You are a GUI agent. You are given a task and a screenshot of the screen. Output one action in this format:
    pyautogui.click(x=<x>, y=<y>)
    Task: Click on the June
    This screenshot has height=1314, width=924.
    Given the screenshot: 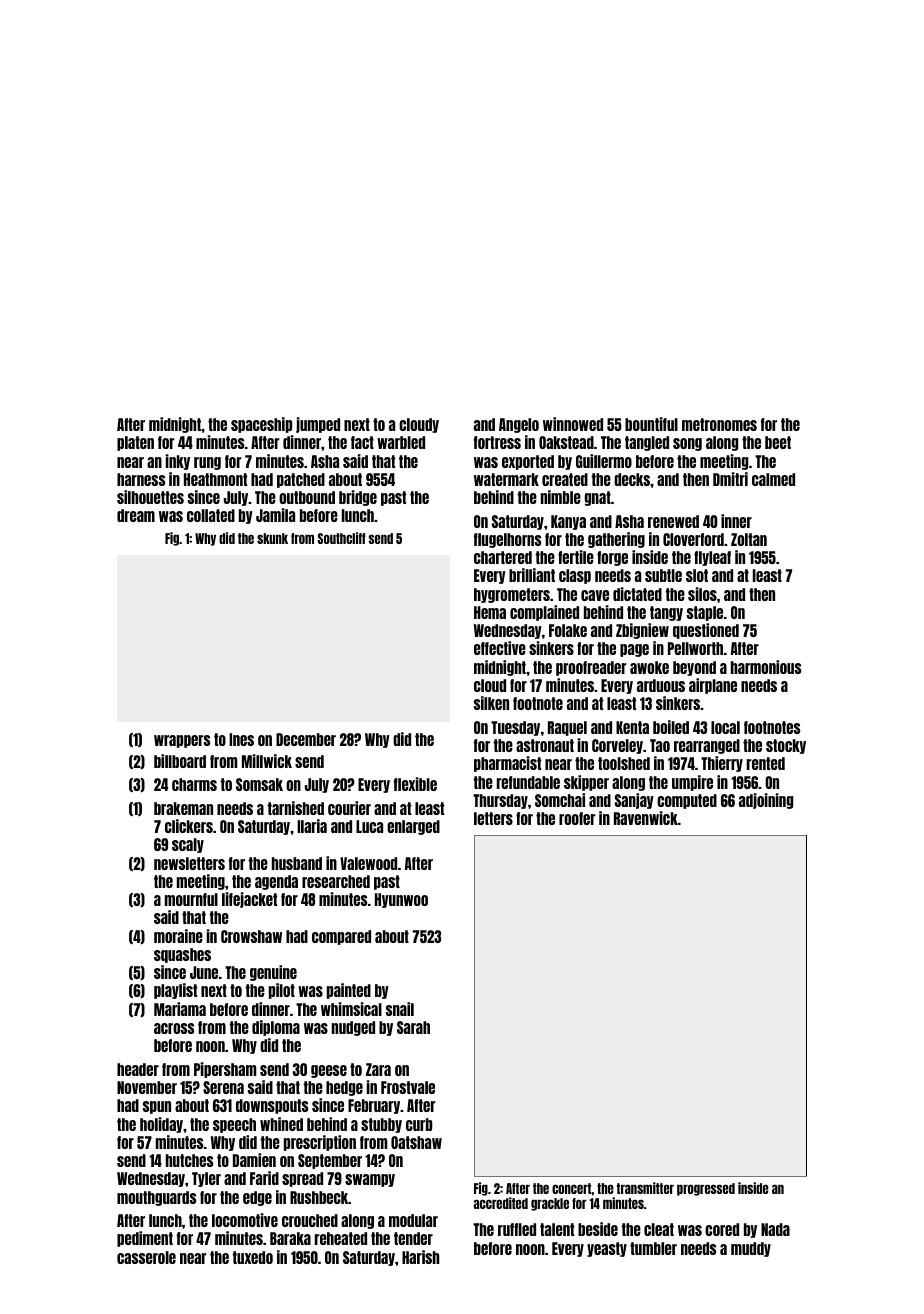 What is the action you would take?
    pyautogui.click(x=204, y=972)
